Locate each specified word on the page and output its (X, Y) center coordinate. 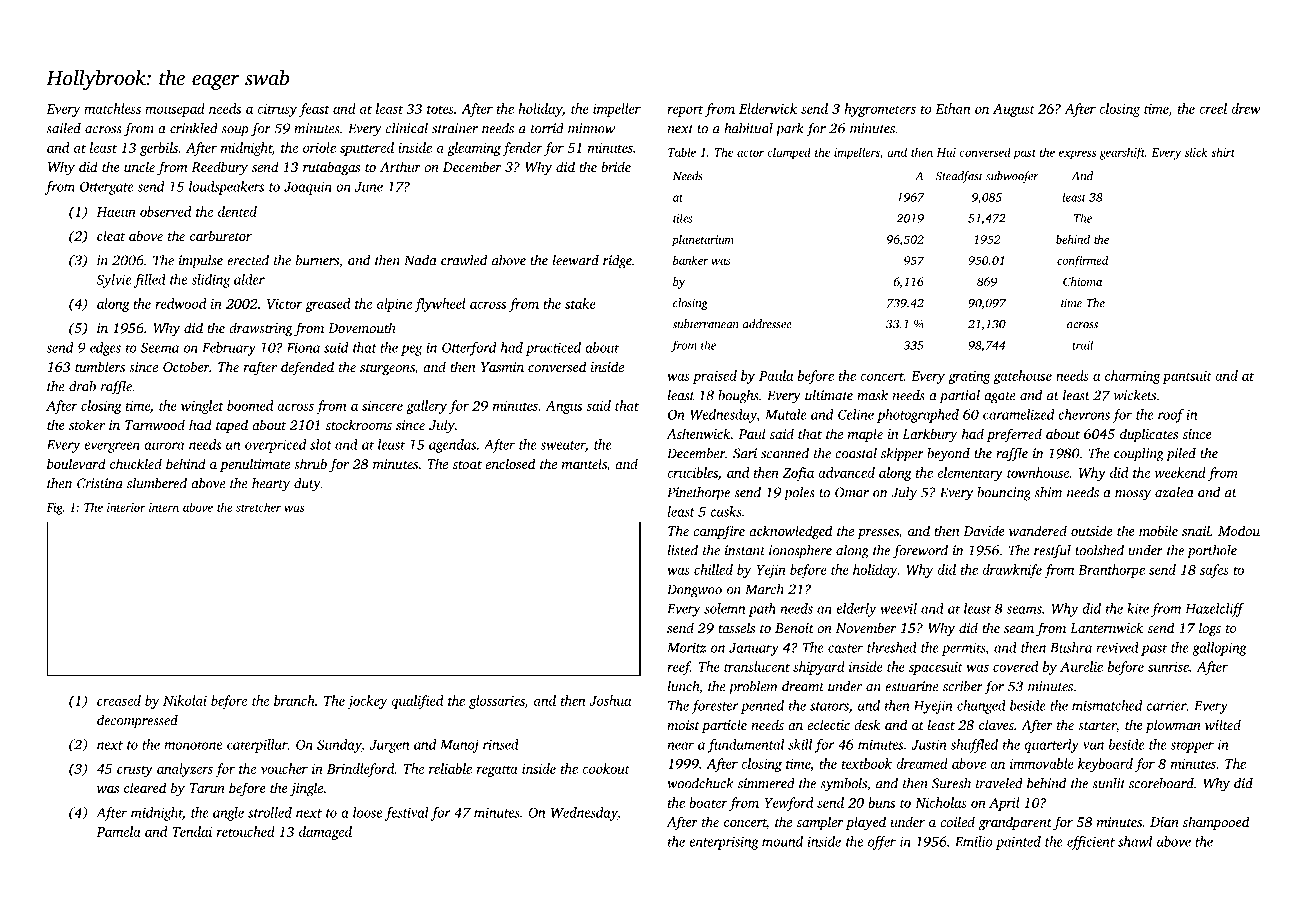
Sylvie (114, 281)
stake (580, 303)
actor (750, 153)
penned (762, 707)
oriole (319, 147)
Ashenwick (698, 433)
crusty (135, 771)
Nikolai (185, 700)
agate (1000, 398)
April (1004, 804)
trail (1082, 345)
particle (724, 726)
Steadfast (959, 177)
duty (307, 485)
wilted (1223, 724)
